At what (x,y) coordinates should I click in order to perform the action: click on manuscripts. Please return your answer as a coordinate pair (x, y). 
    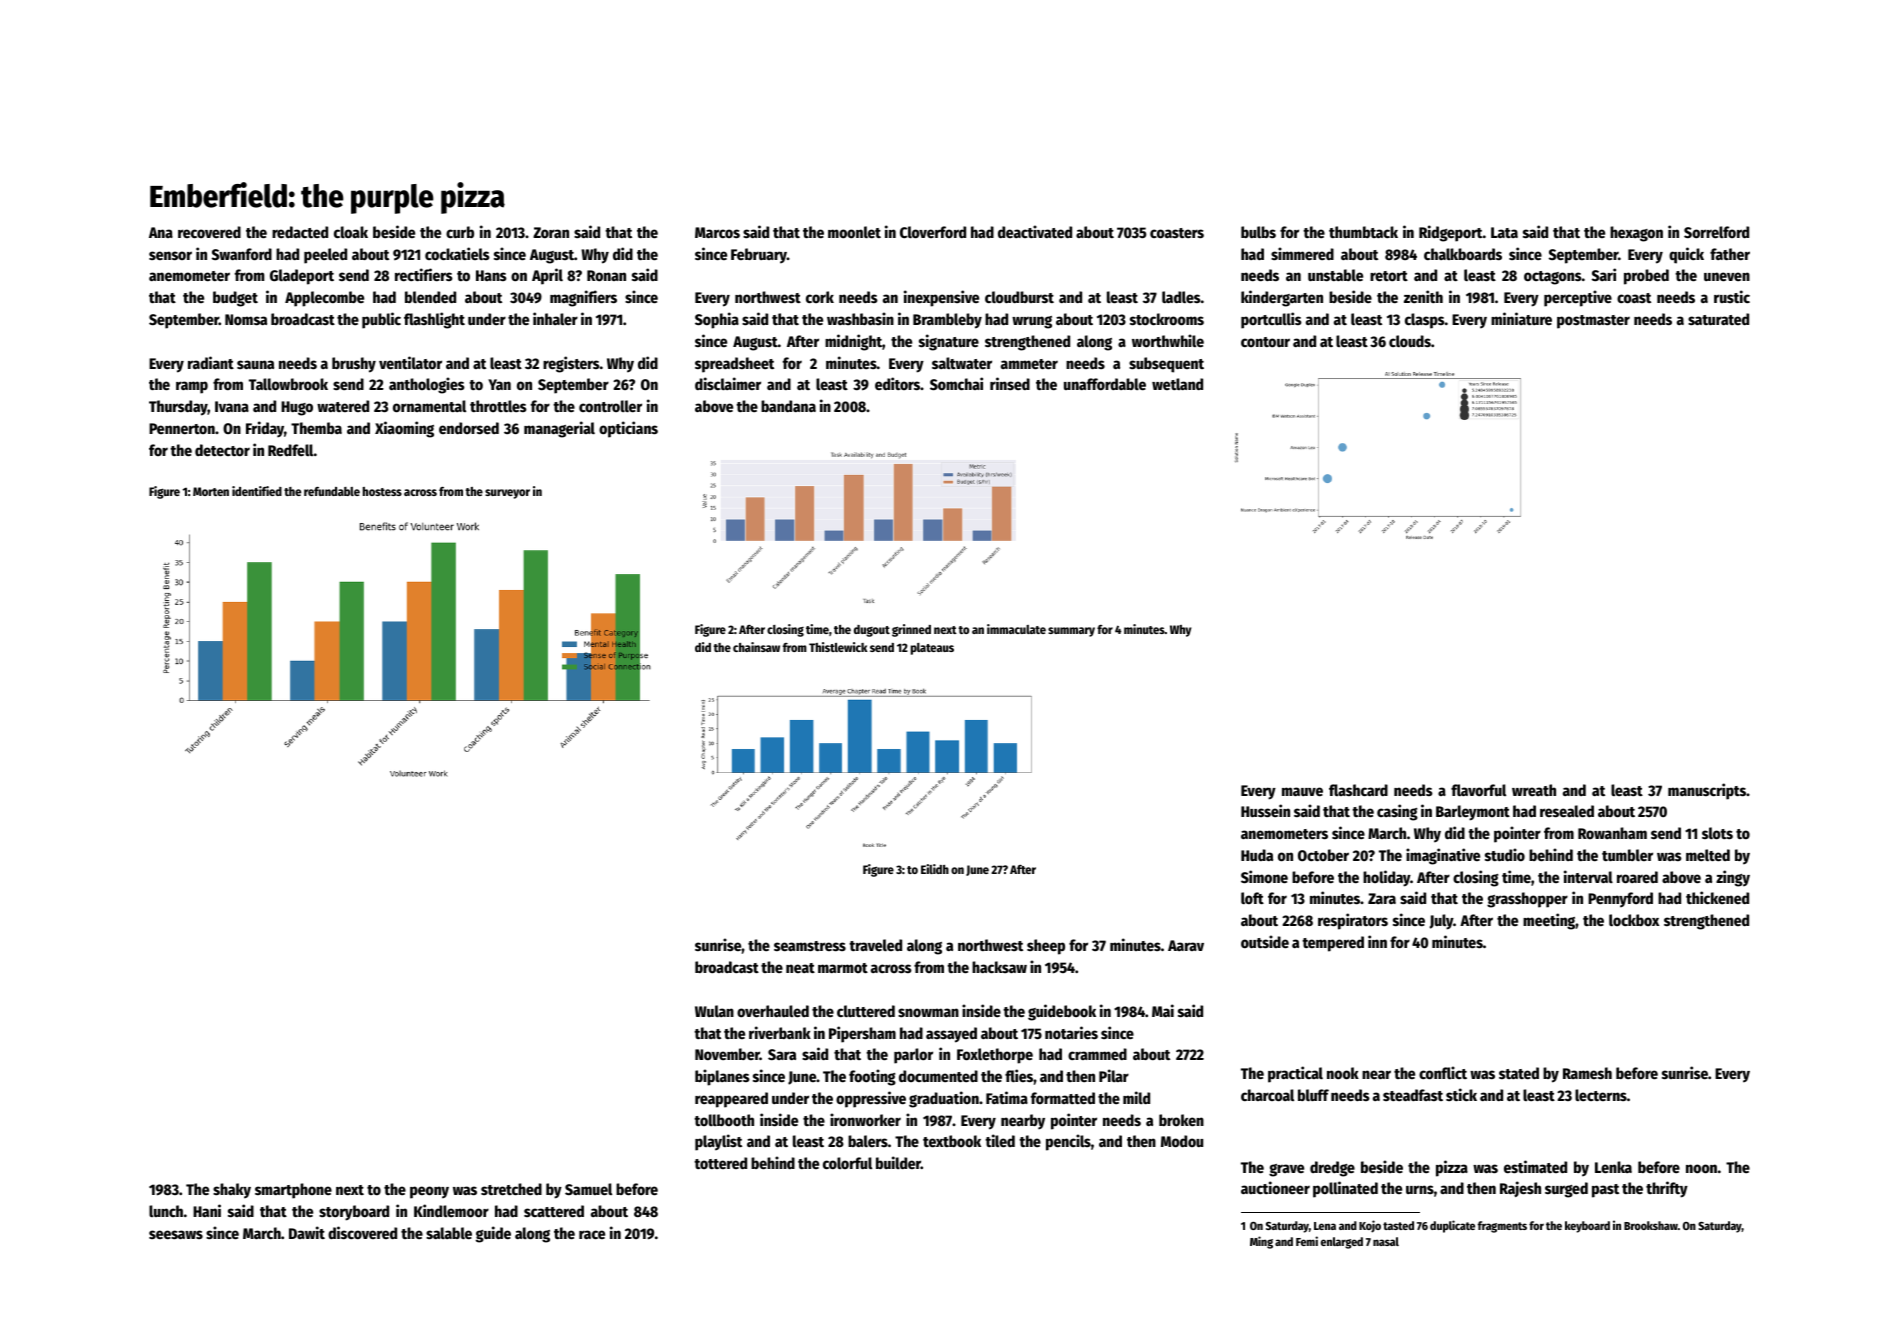
    Looking at the image, I should click on (1707, 791).
